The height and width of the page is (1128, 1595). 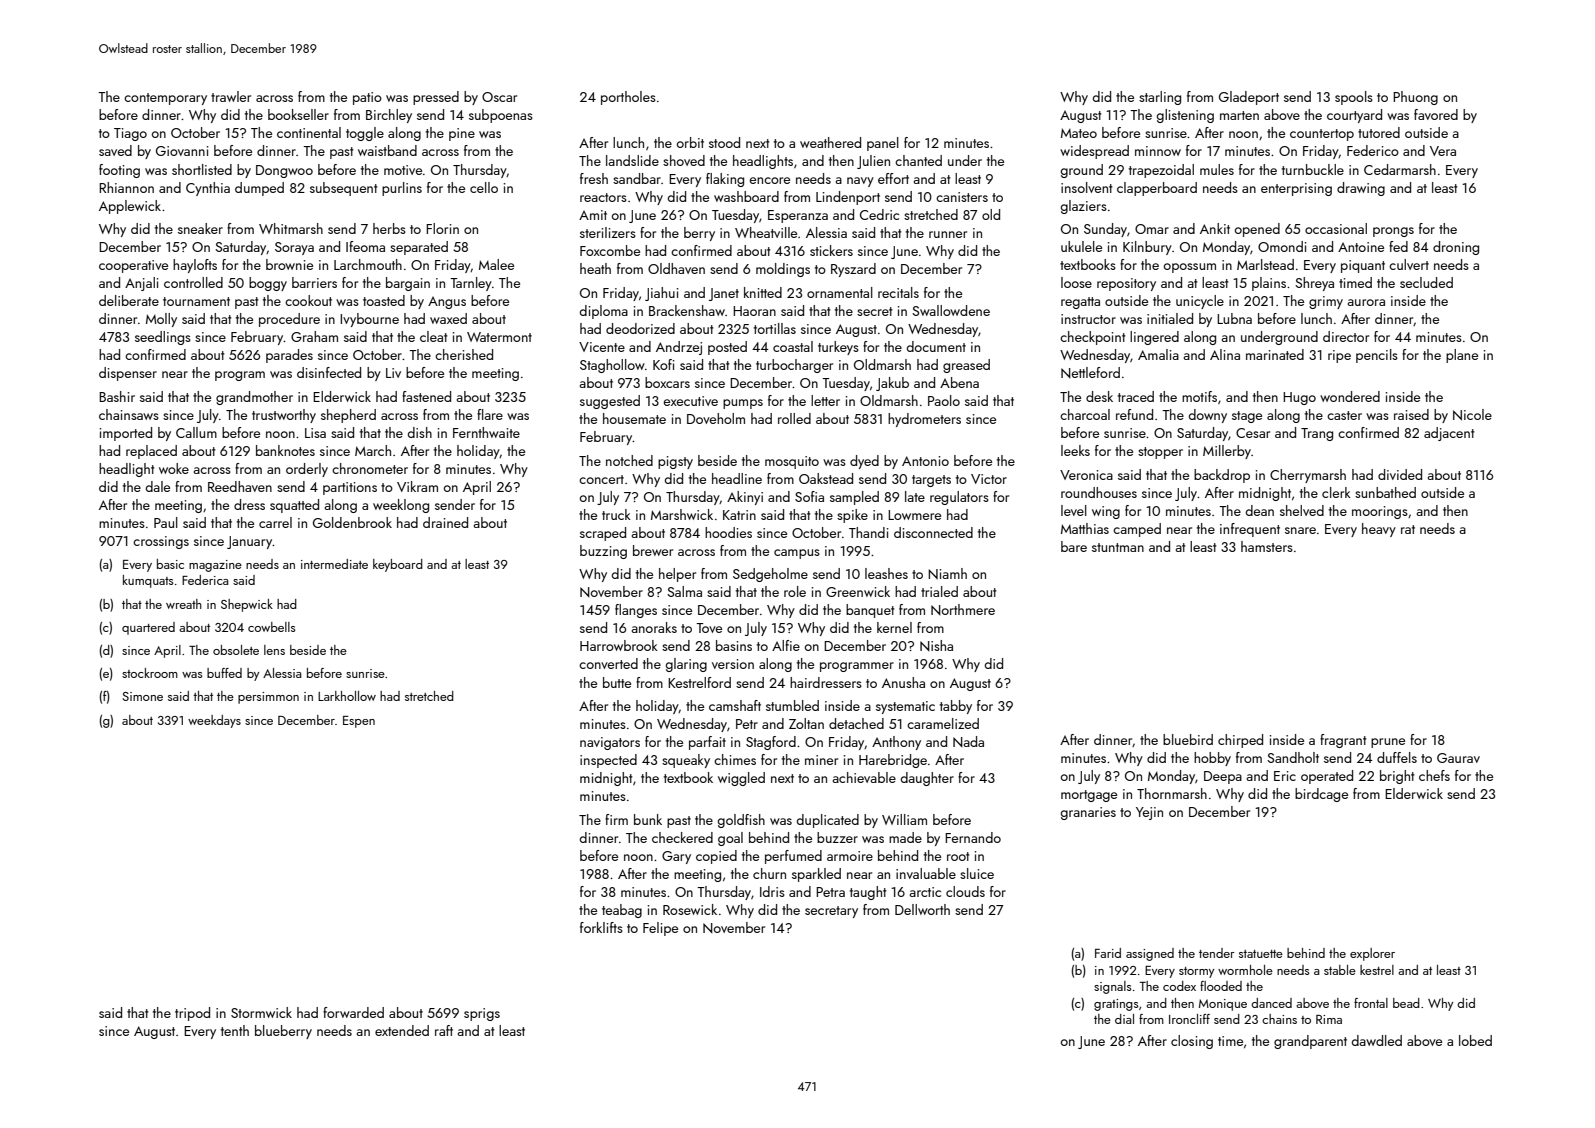 I want to click on gratings, so click(x=1116, y=1005).
